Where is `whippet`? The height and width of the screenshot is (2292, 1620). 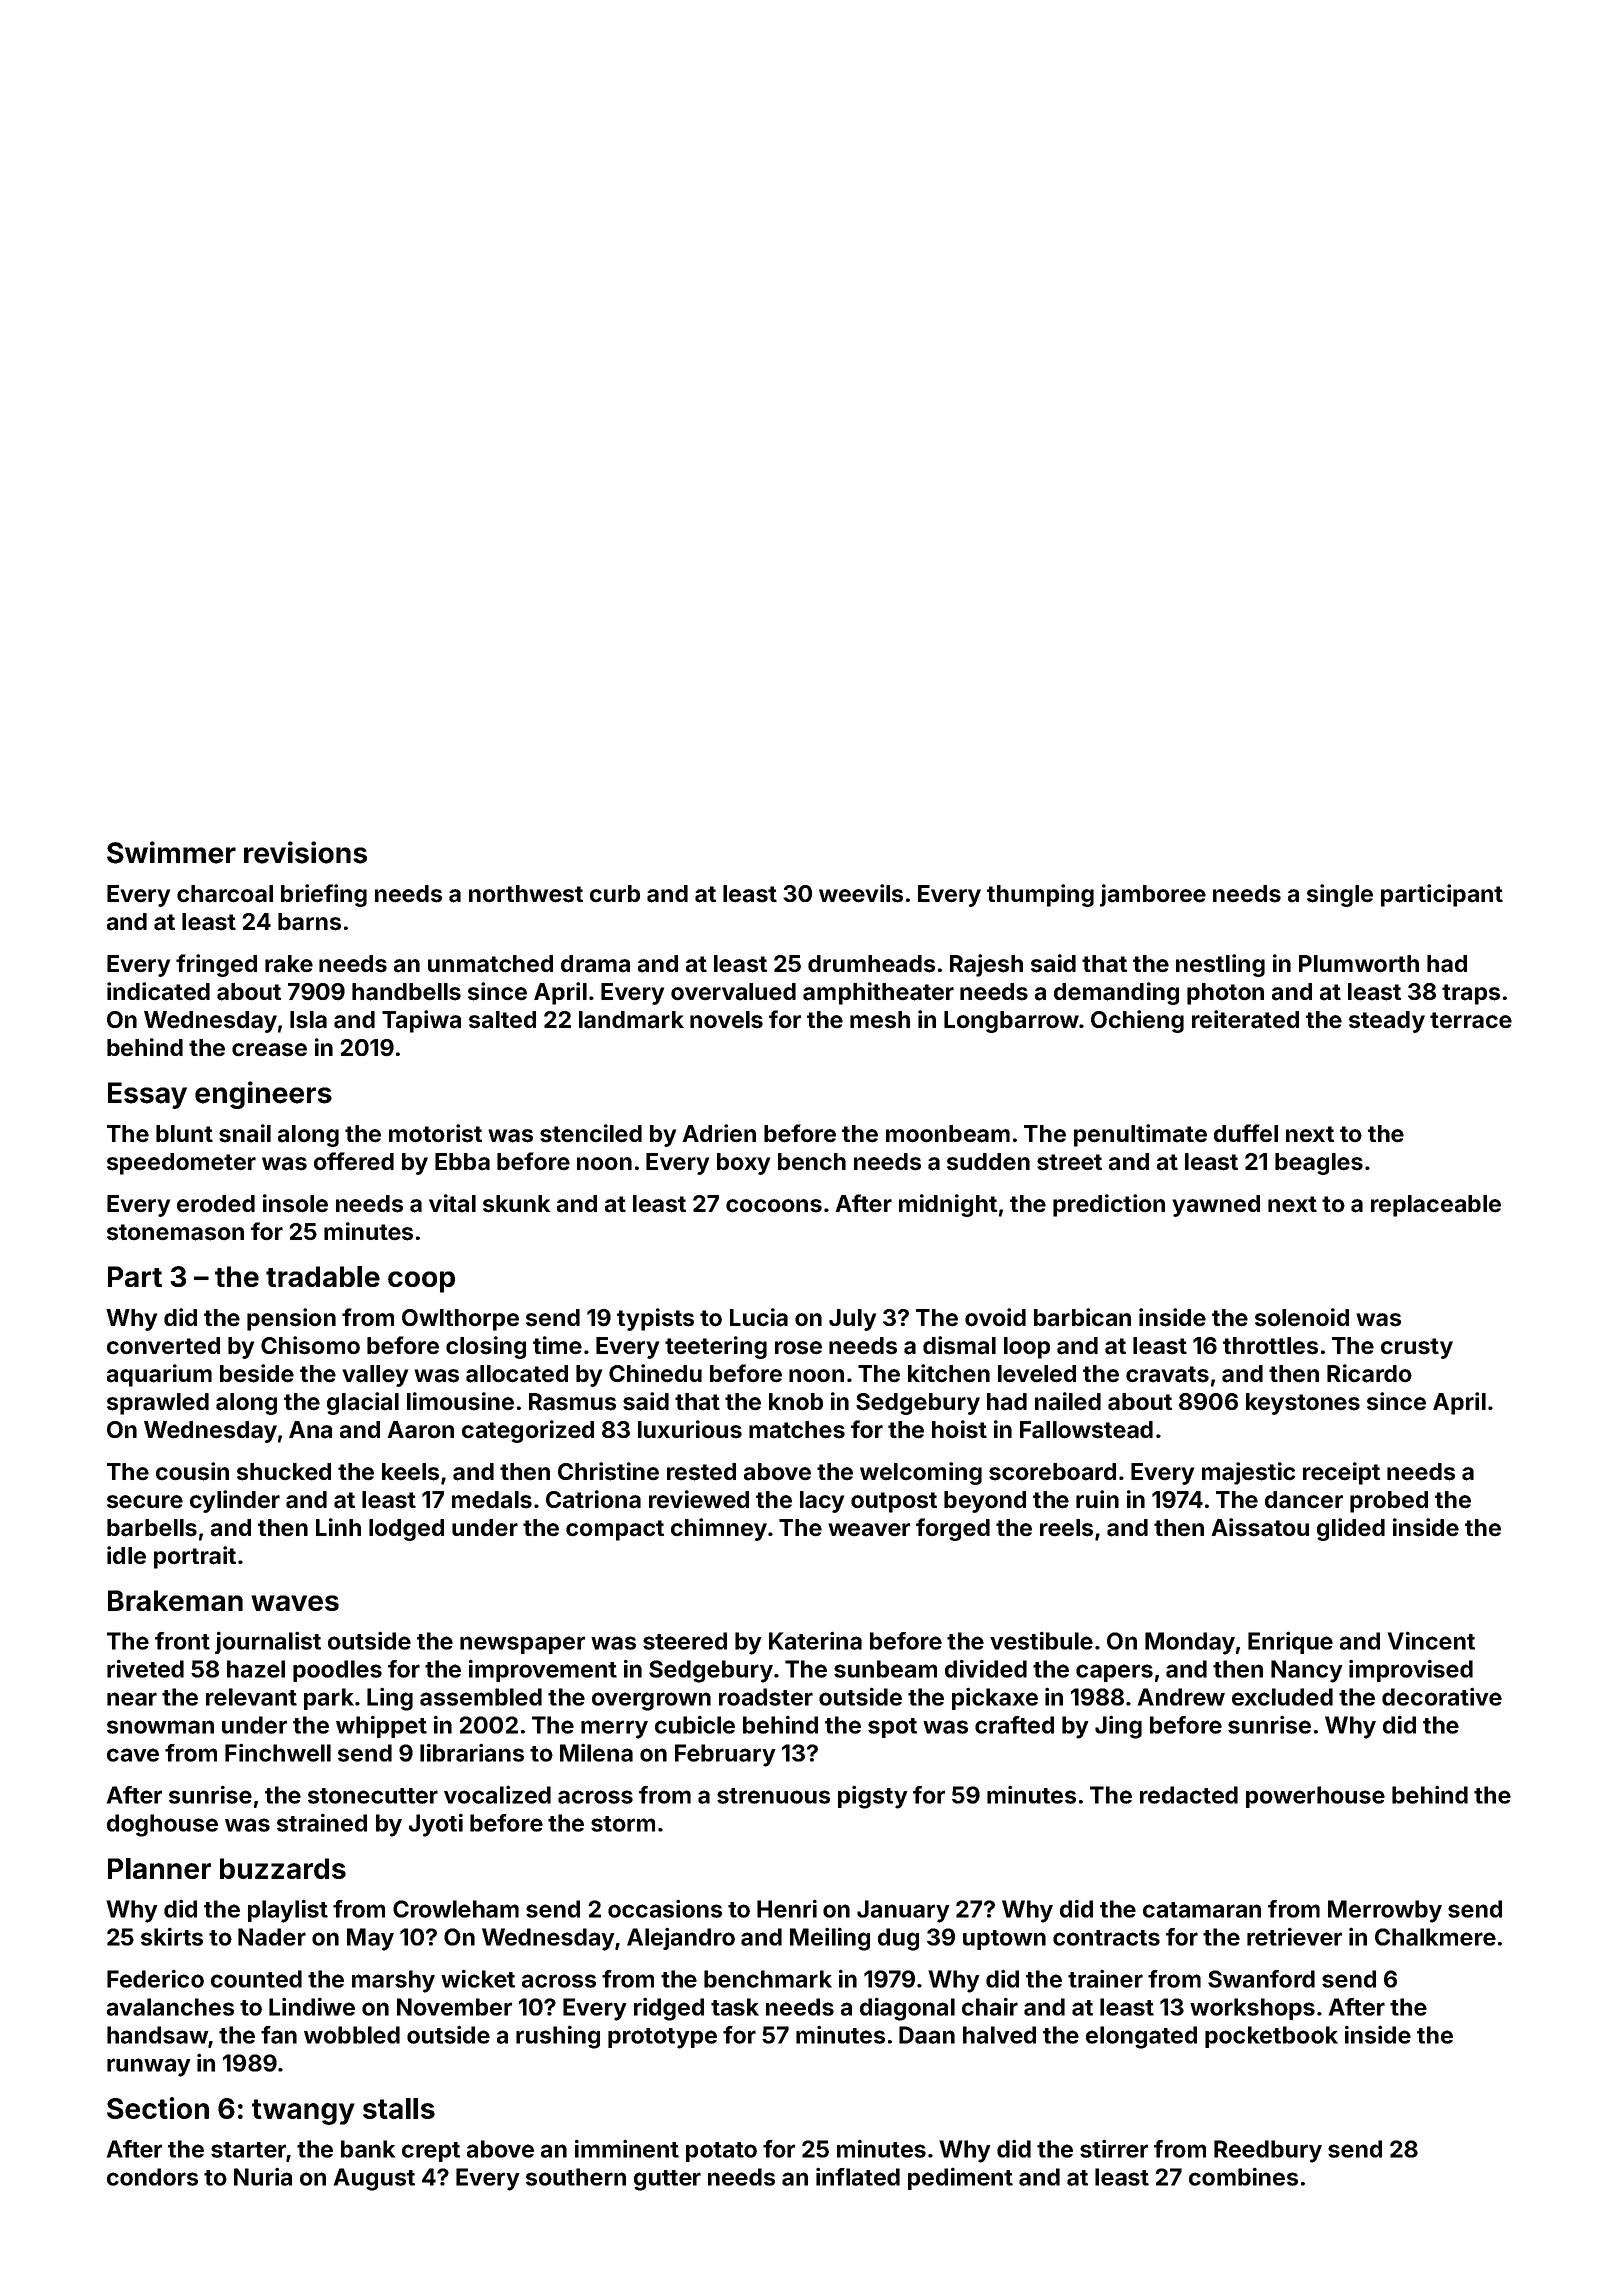 whippet is located at coordinates (381, 1726).
